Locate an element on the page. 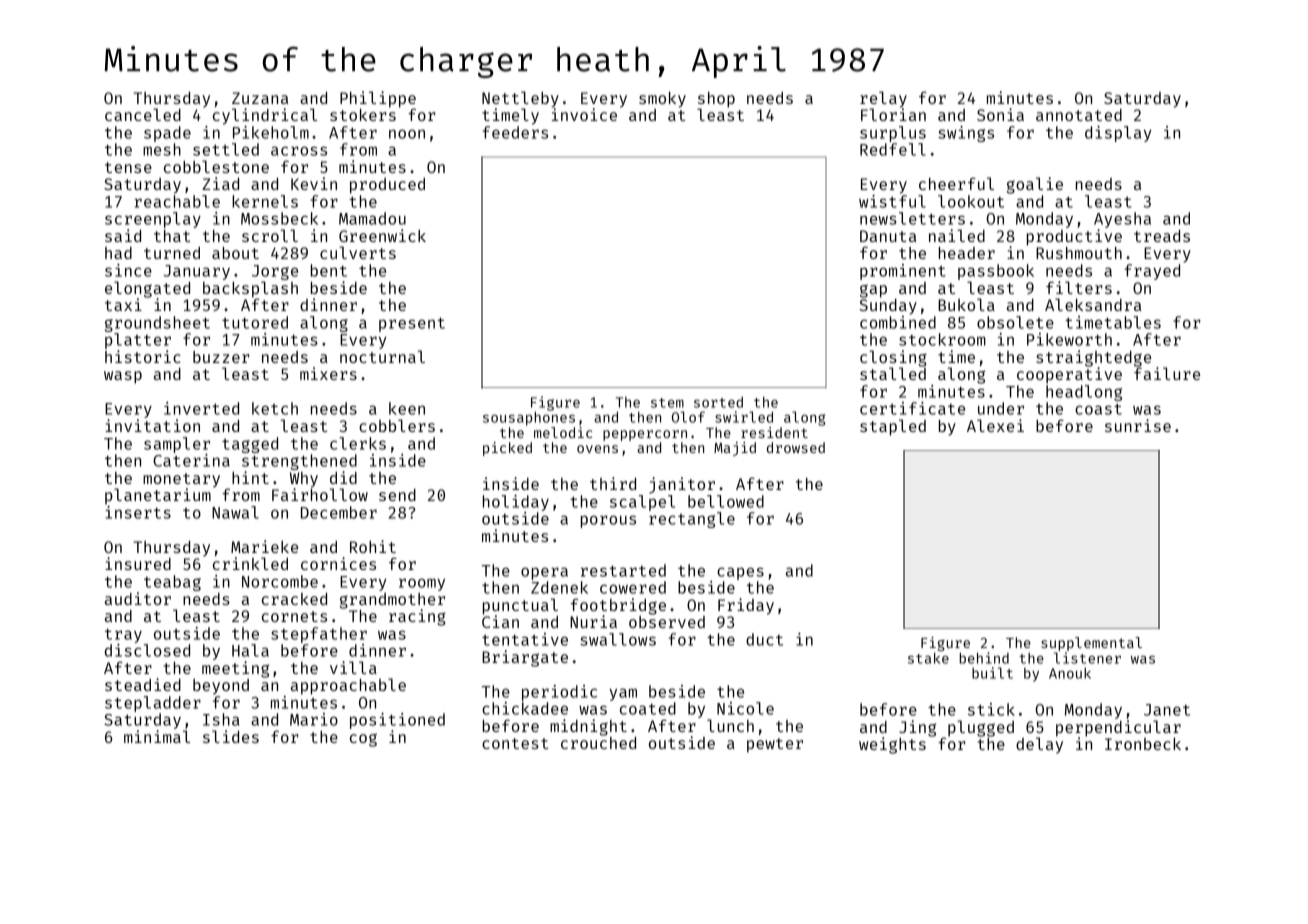 Image resolution: width=1308 pixels, height=924 pixels. sorted is located at coordinates (718, 402).
